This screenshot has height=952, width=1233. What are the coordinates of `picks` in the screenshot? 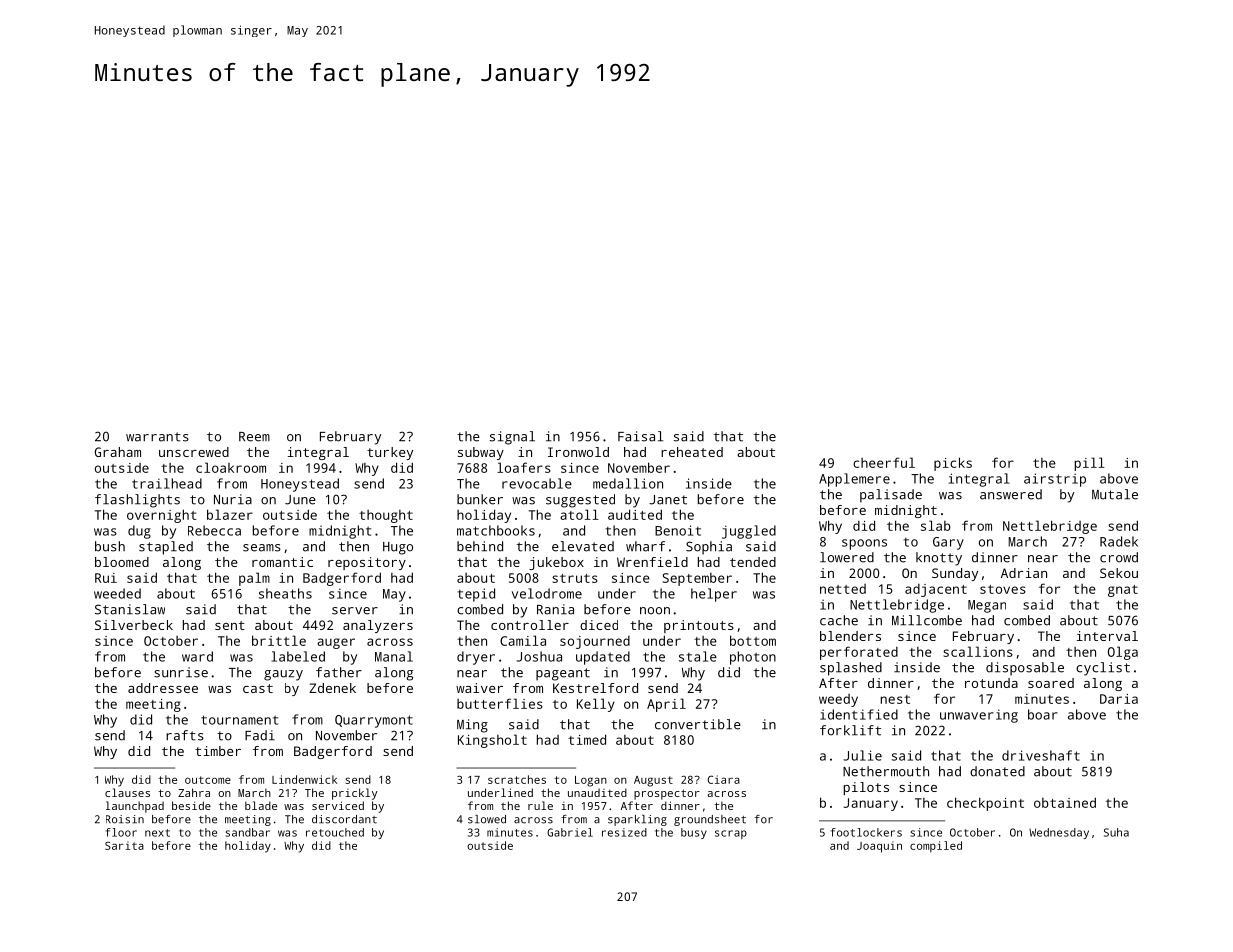 It's located at (953, 464).
